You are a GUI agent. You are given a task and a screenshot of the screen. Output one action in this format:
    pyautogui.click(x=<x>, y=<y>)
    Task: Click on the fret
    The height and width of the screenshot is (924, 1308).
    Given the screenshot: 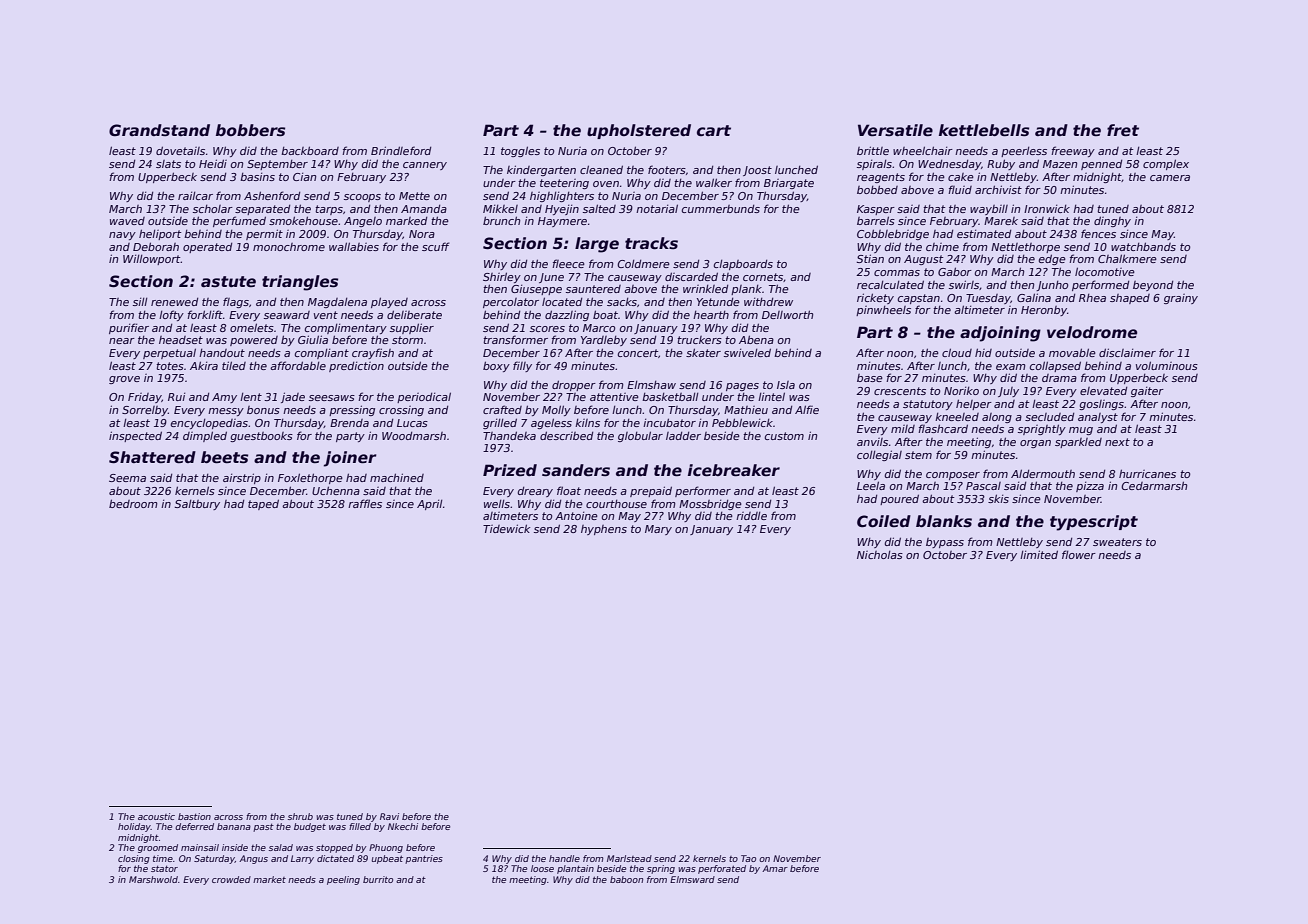 What is the action you would take?
    pyautogui.click(x=1123, y=130)
